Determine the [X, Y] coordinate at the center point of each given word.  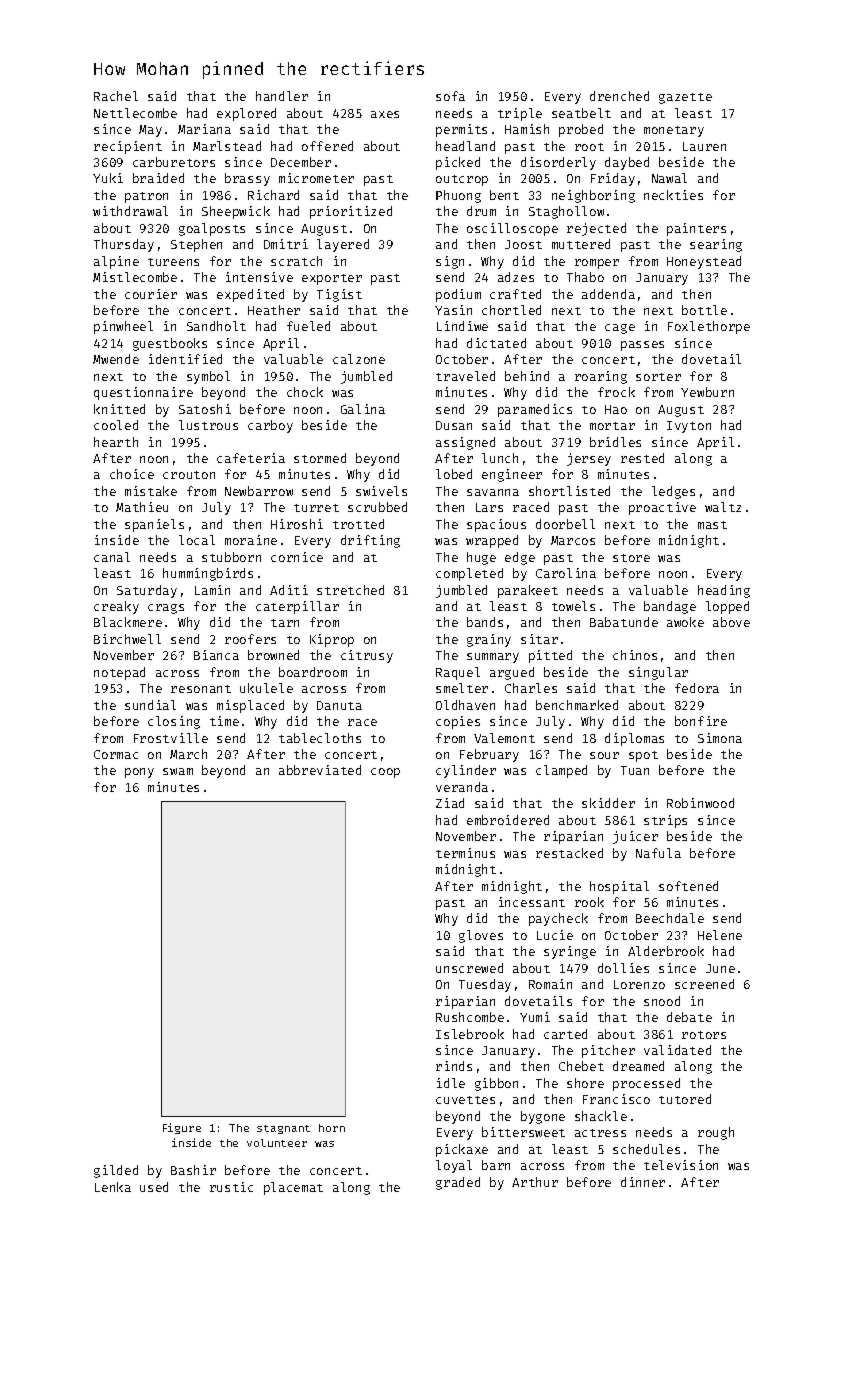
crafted [515, 294]
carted [565, 1034]
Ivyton [689, 427]
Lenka [113, 1187]
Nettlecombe [135, 113]
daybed [627, 163]
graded [458, 1183]
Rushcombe [470, 1017]
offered [327, 146]
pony [139, 773]
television [681, 1165]
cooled [116, 425]
